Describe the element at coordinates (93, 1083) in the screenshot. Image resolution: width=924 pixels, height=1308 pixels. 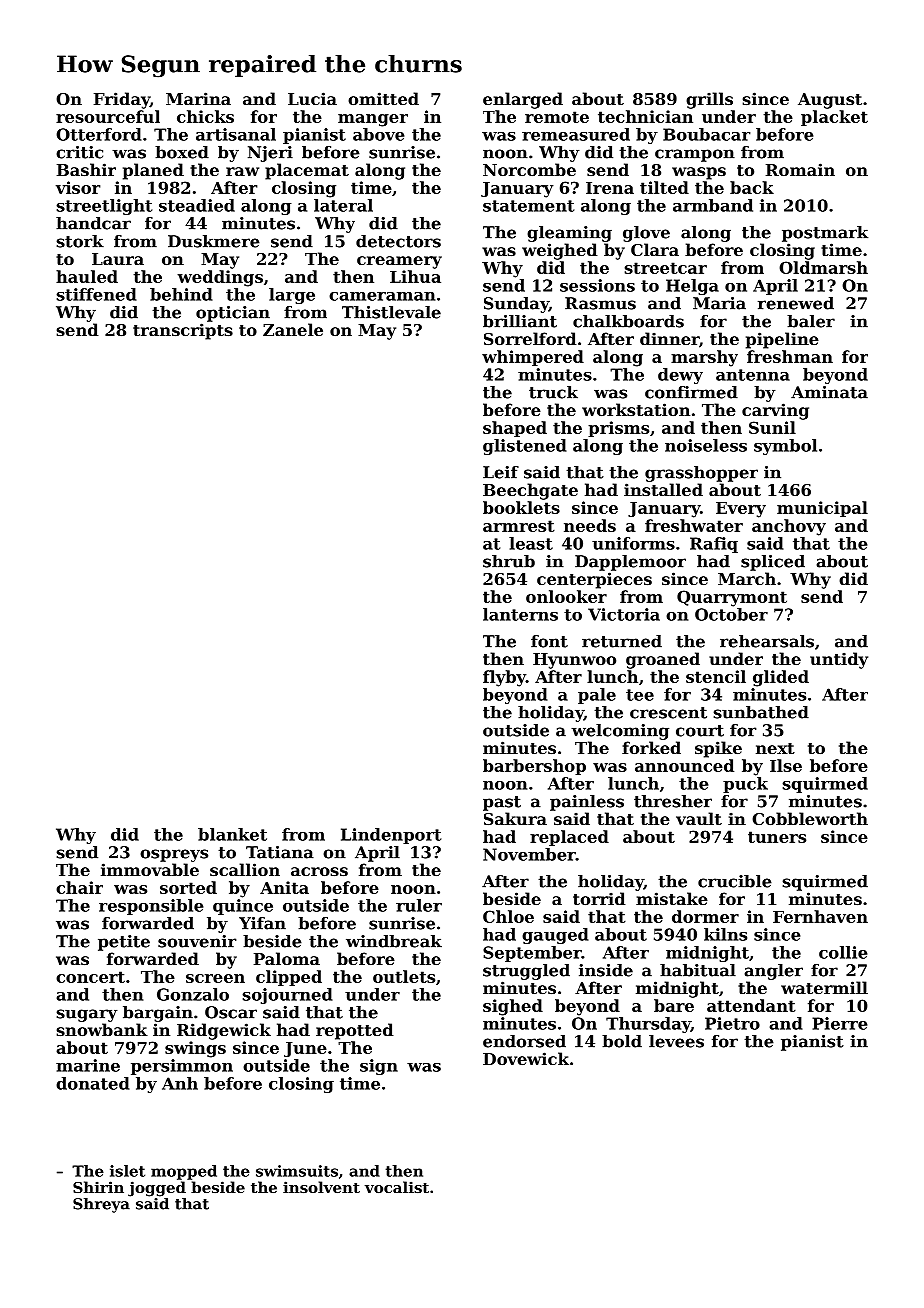
I see `donated` at that location.
